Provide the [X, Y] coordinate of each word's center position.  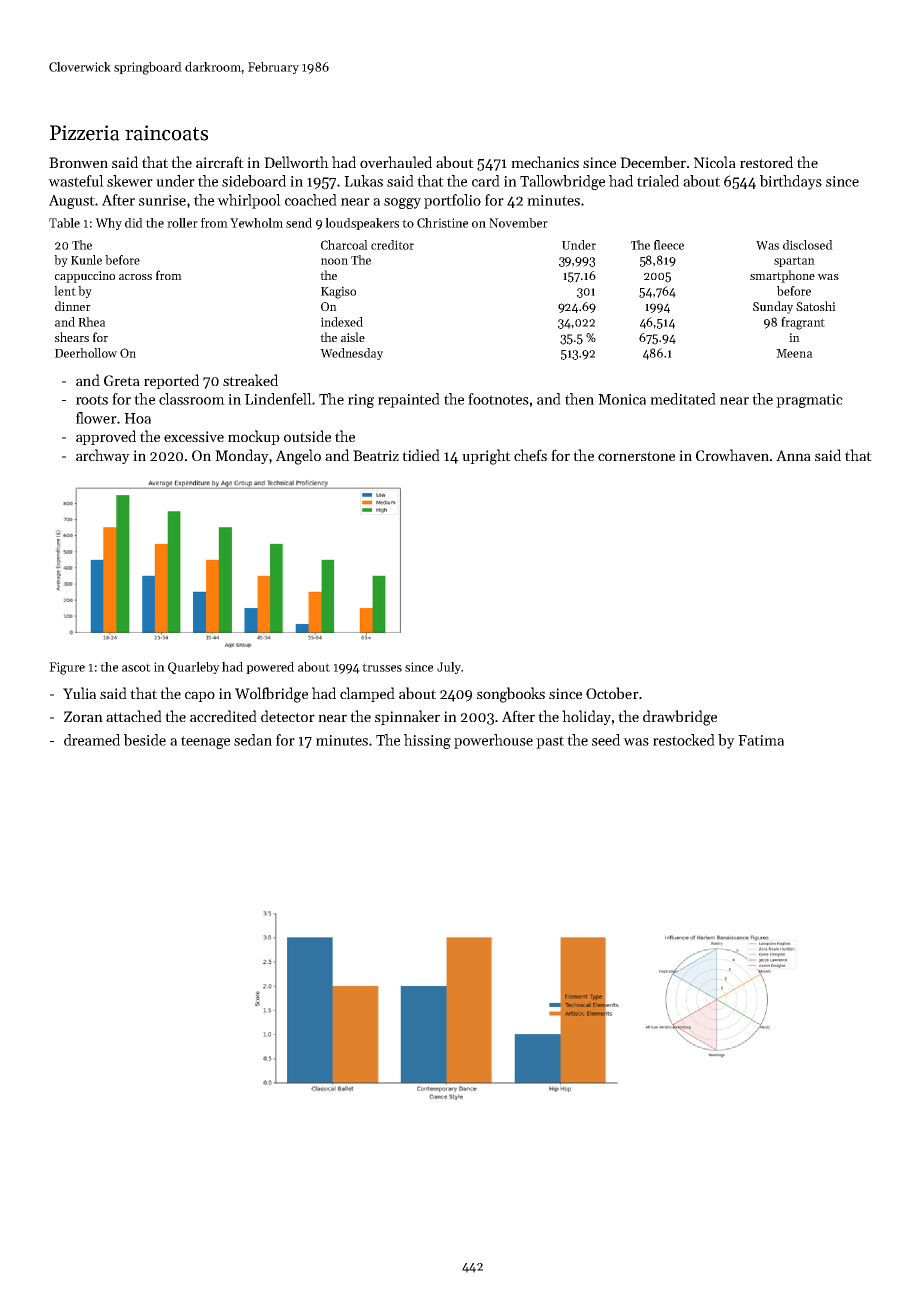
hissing [427, 741]
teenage [205, 742]
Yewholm [256, 223]
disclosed [808, 245]
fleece [669, 245]
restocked [684, 740]
